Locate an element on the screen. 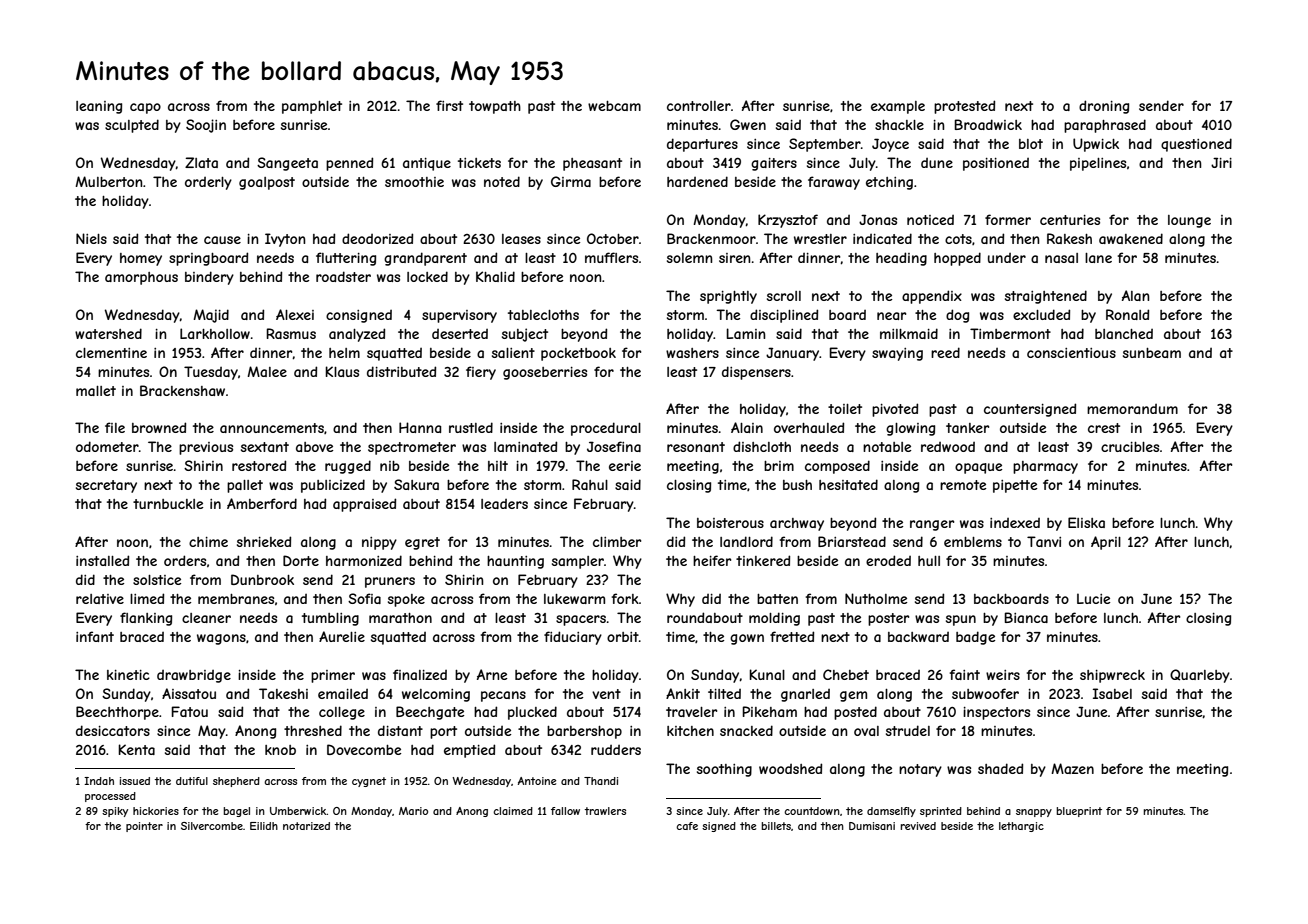  noted is located at coordinates (502, 181).
